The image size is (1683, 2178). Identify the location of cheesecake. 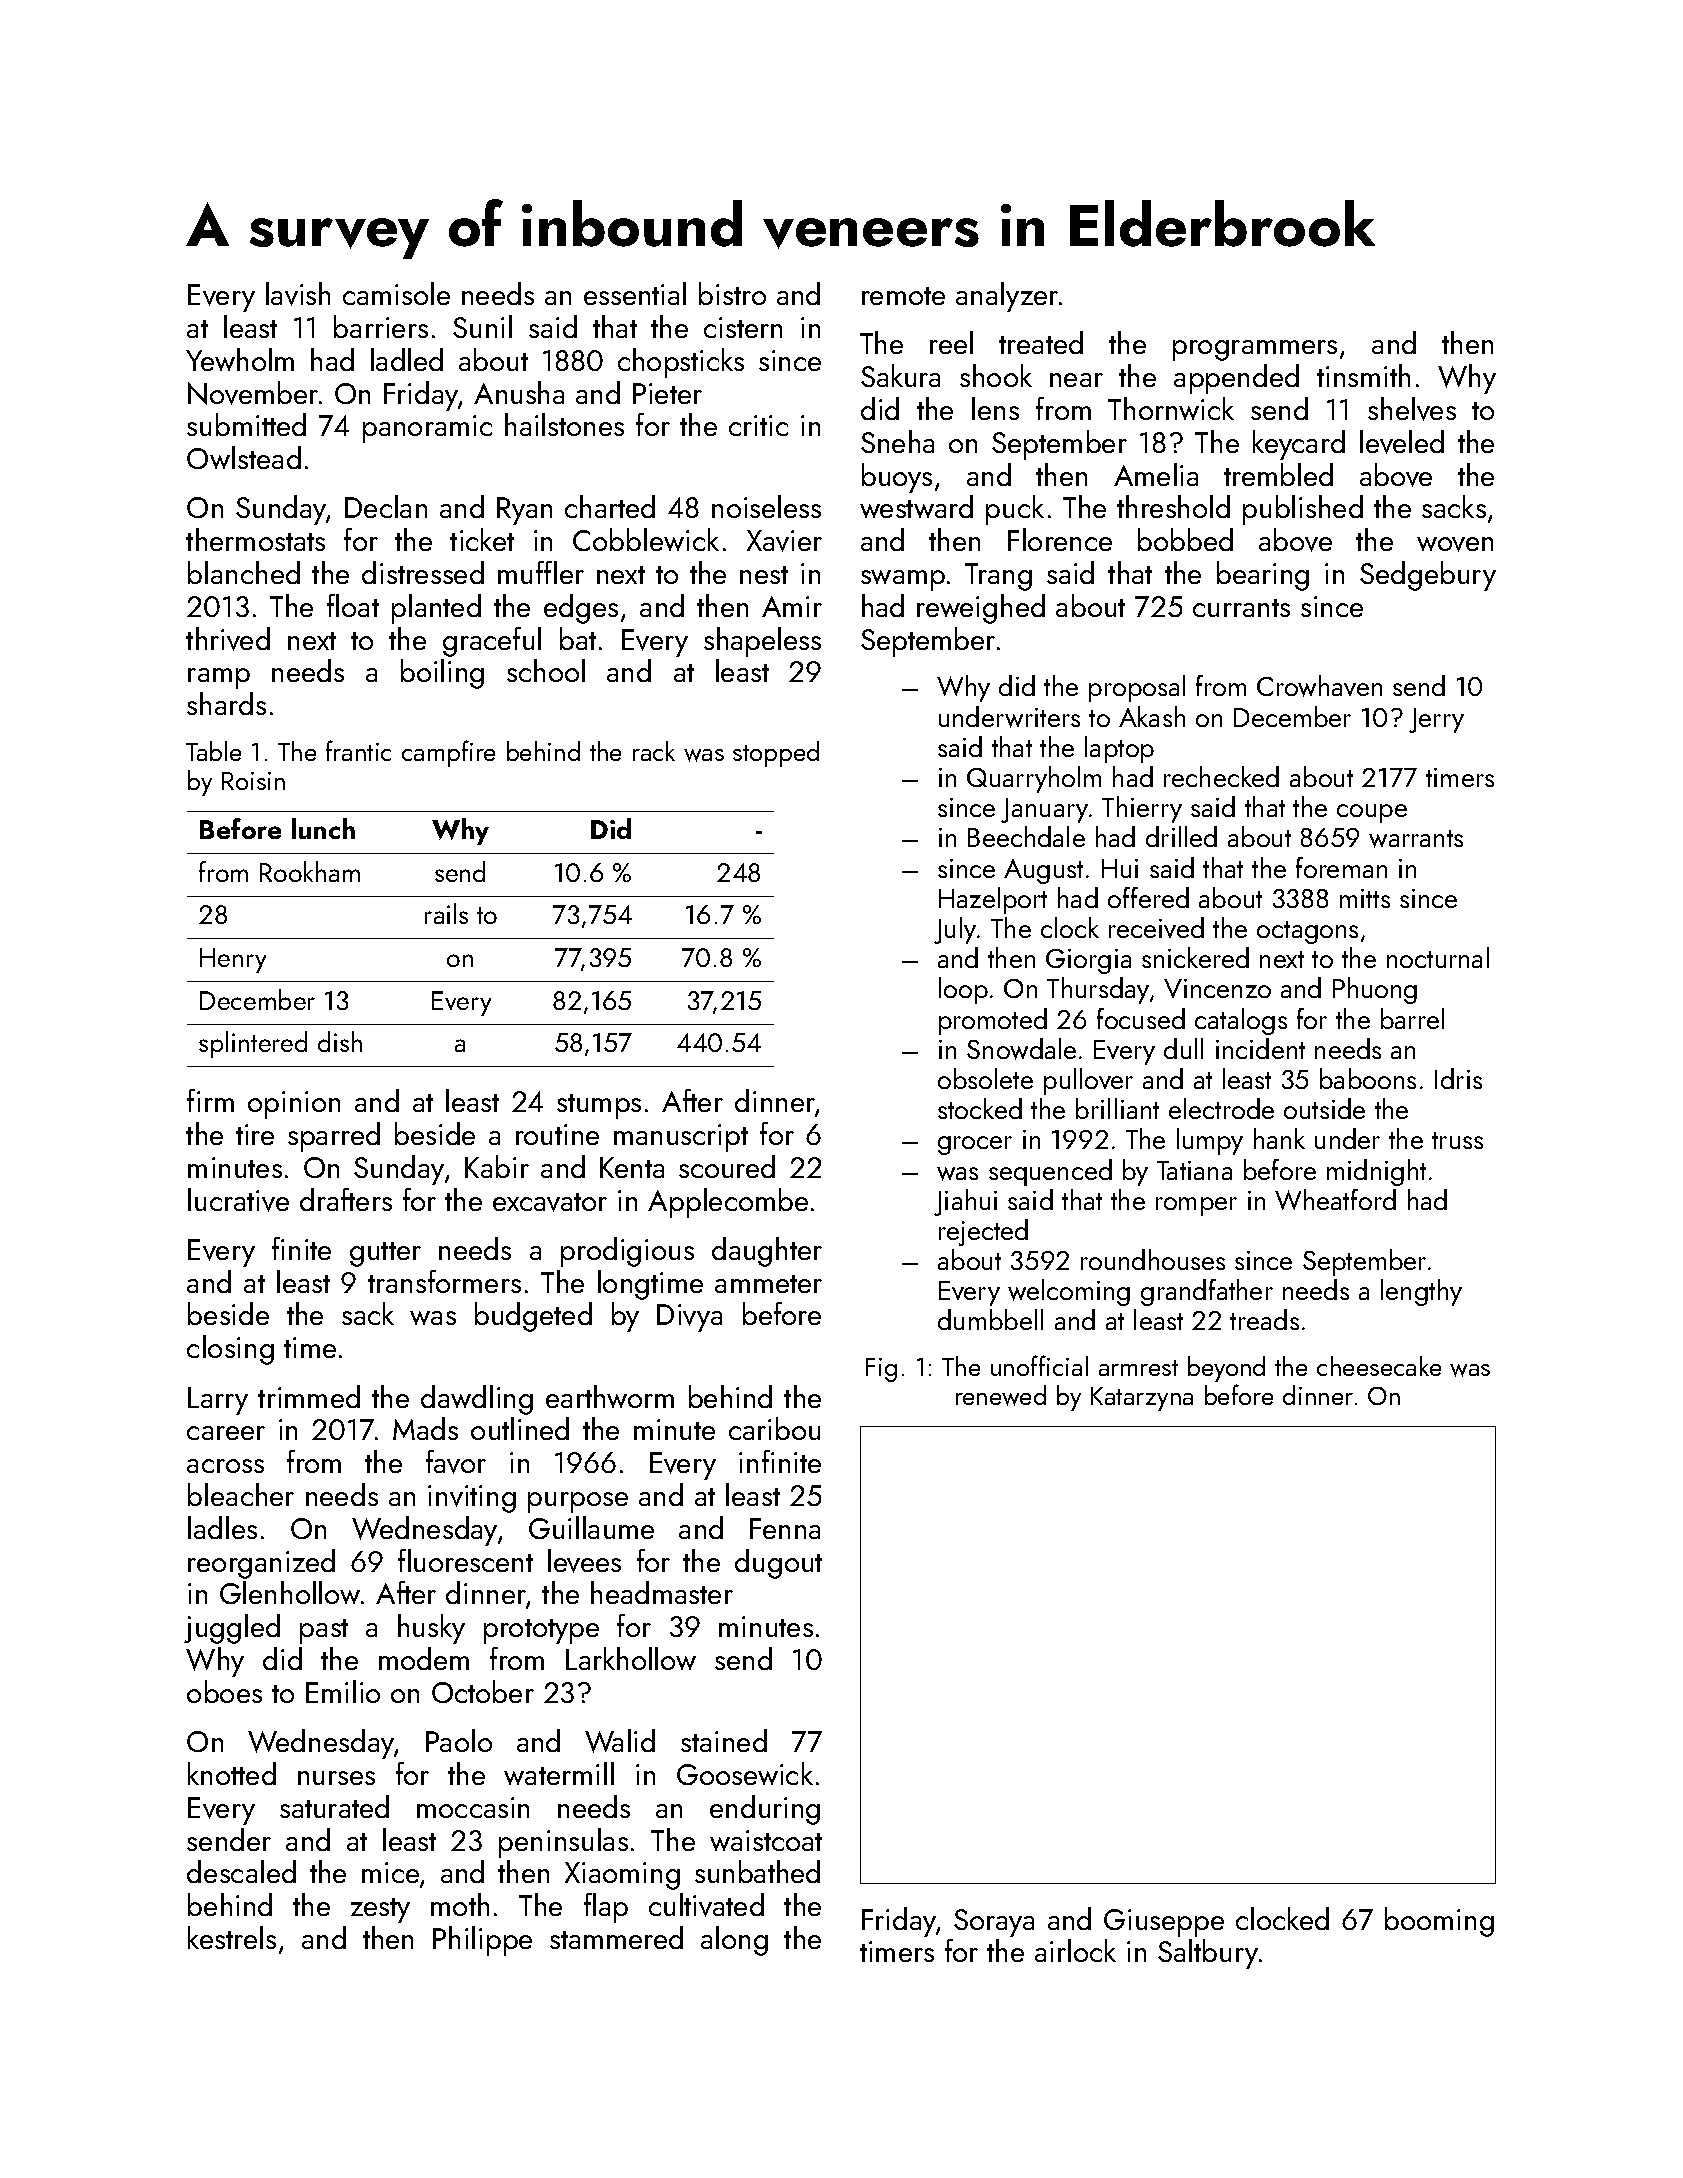
(1379, 1366).
